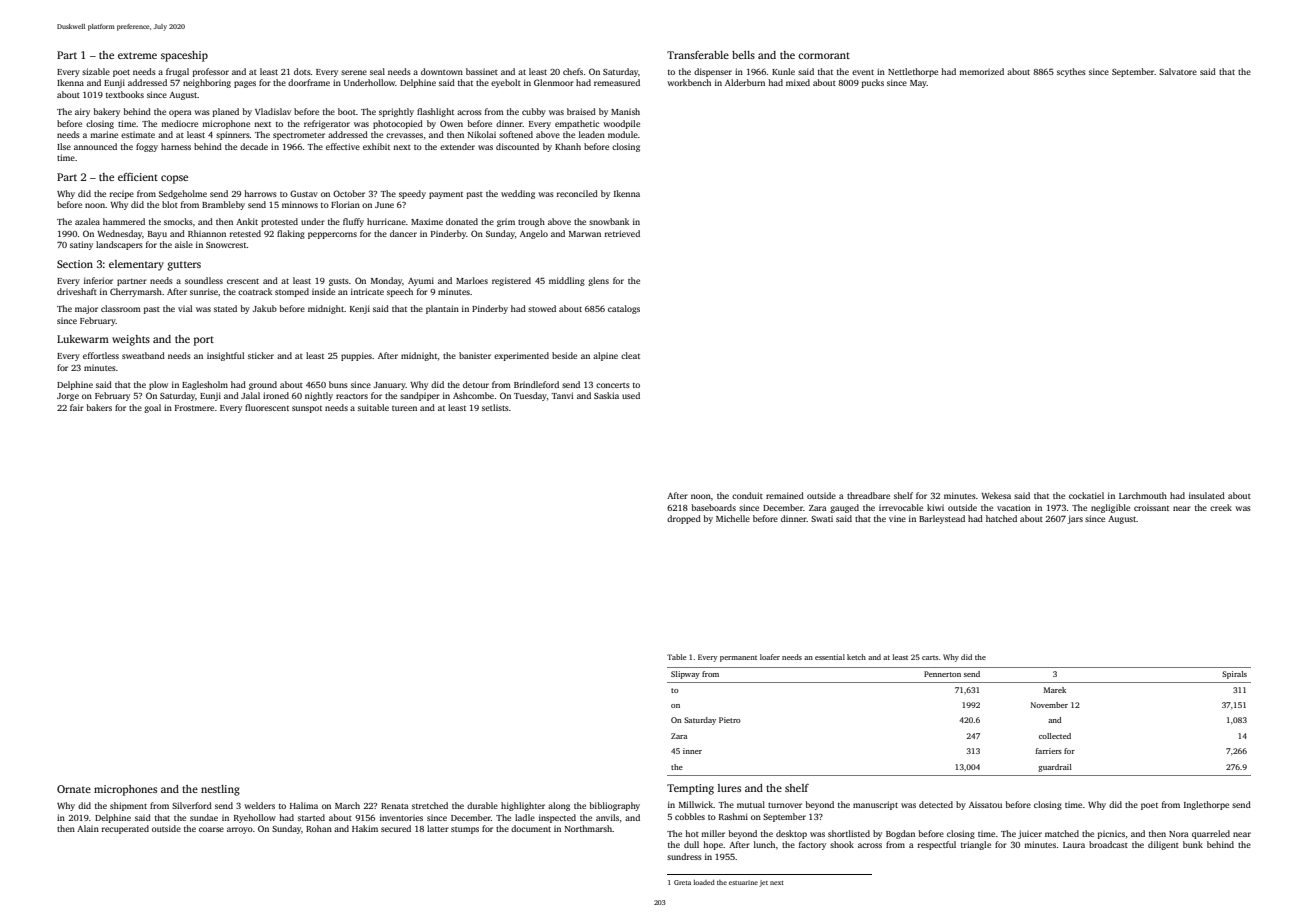 The width and height of the page is (1308, 924). Describe the element at coordinates (356, 356) in the page. I see `puppies` at that location.
